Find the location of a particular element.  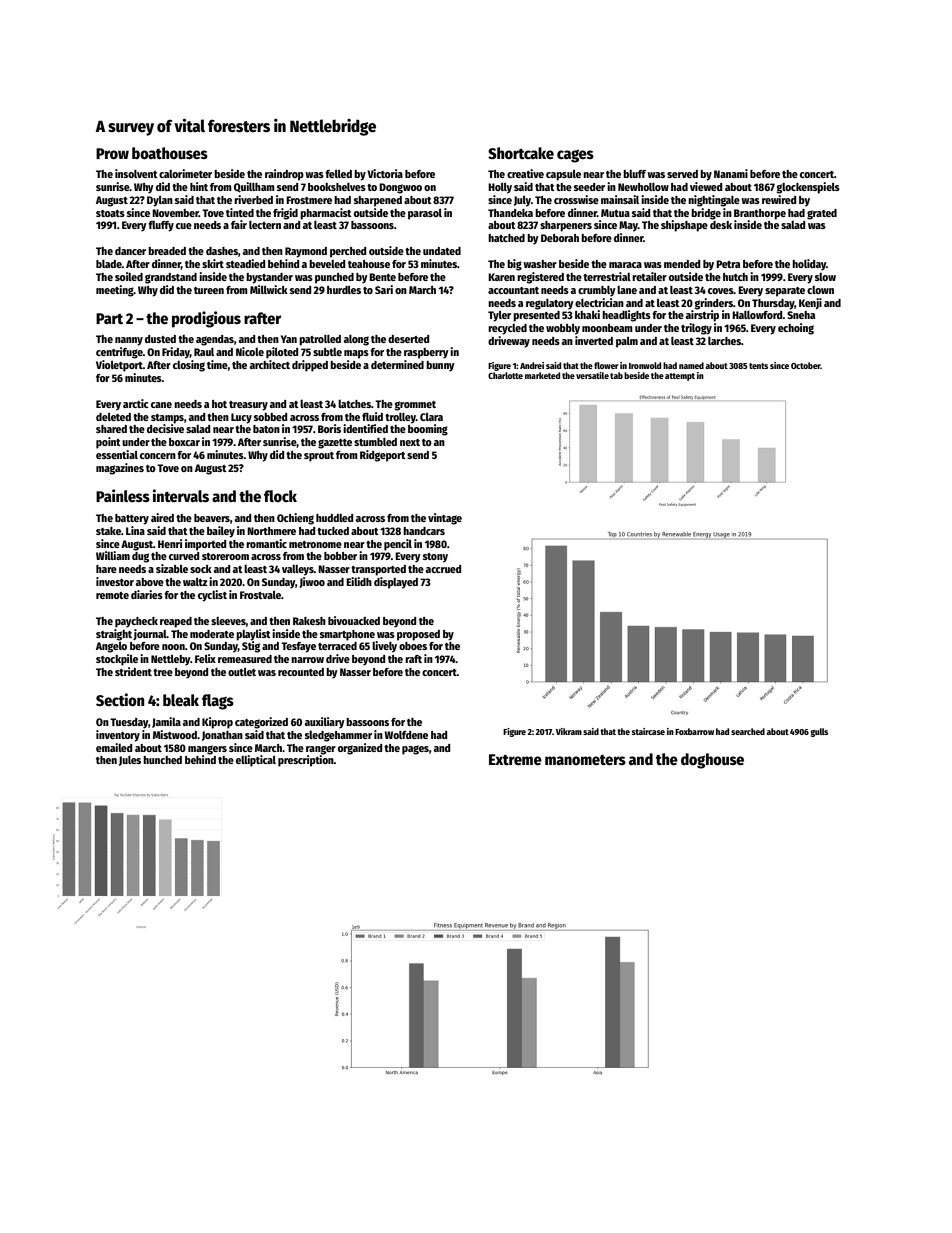

Violetport is located at coordinates (119, 366).
